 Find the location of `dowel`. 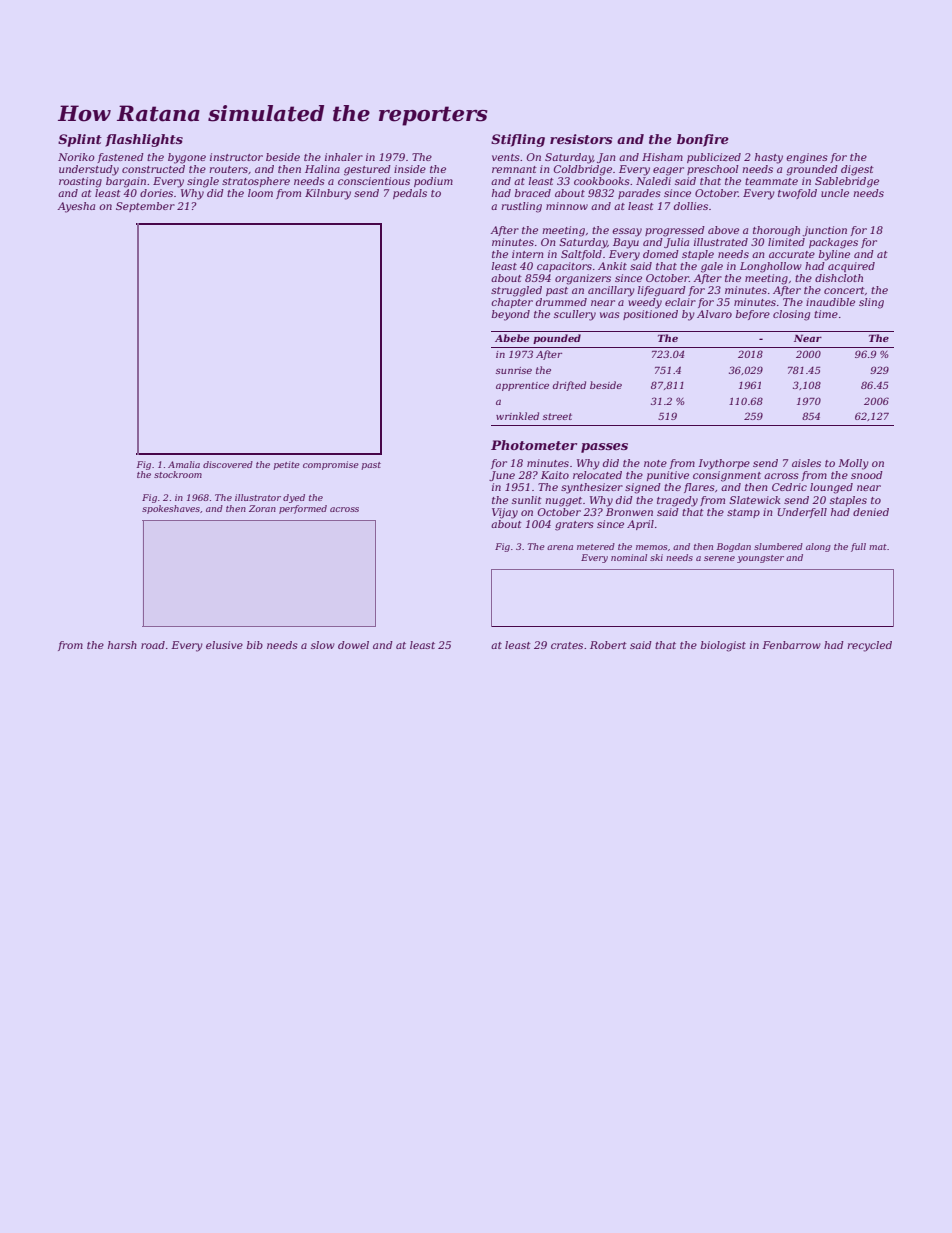

dowel is located at coordinates (353, 645).
